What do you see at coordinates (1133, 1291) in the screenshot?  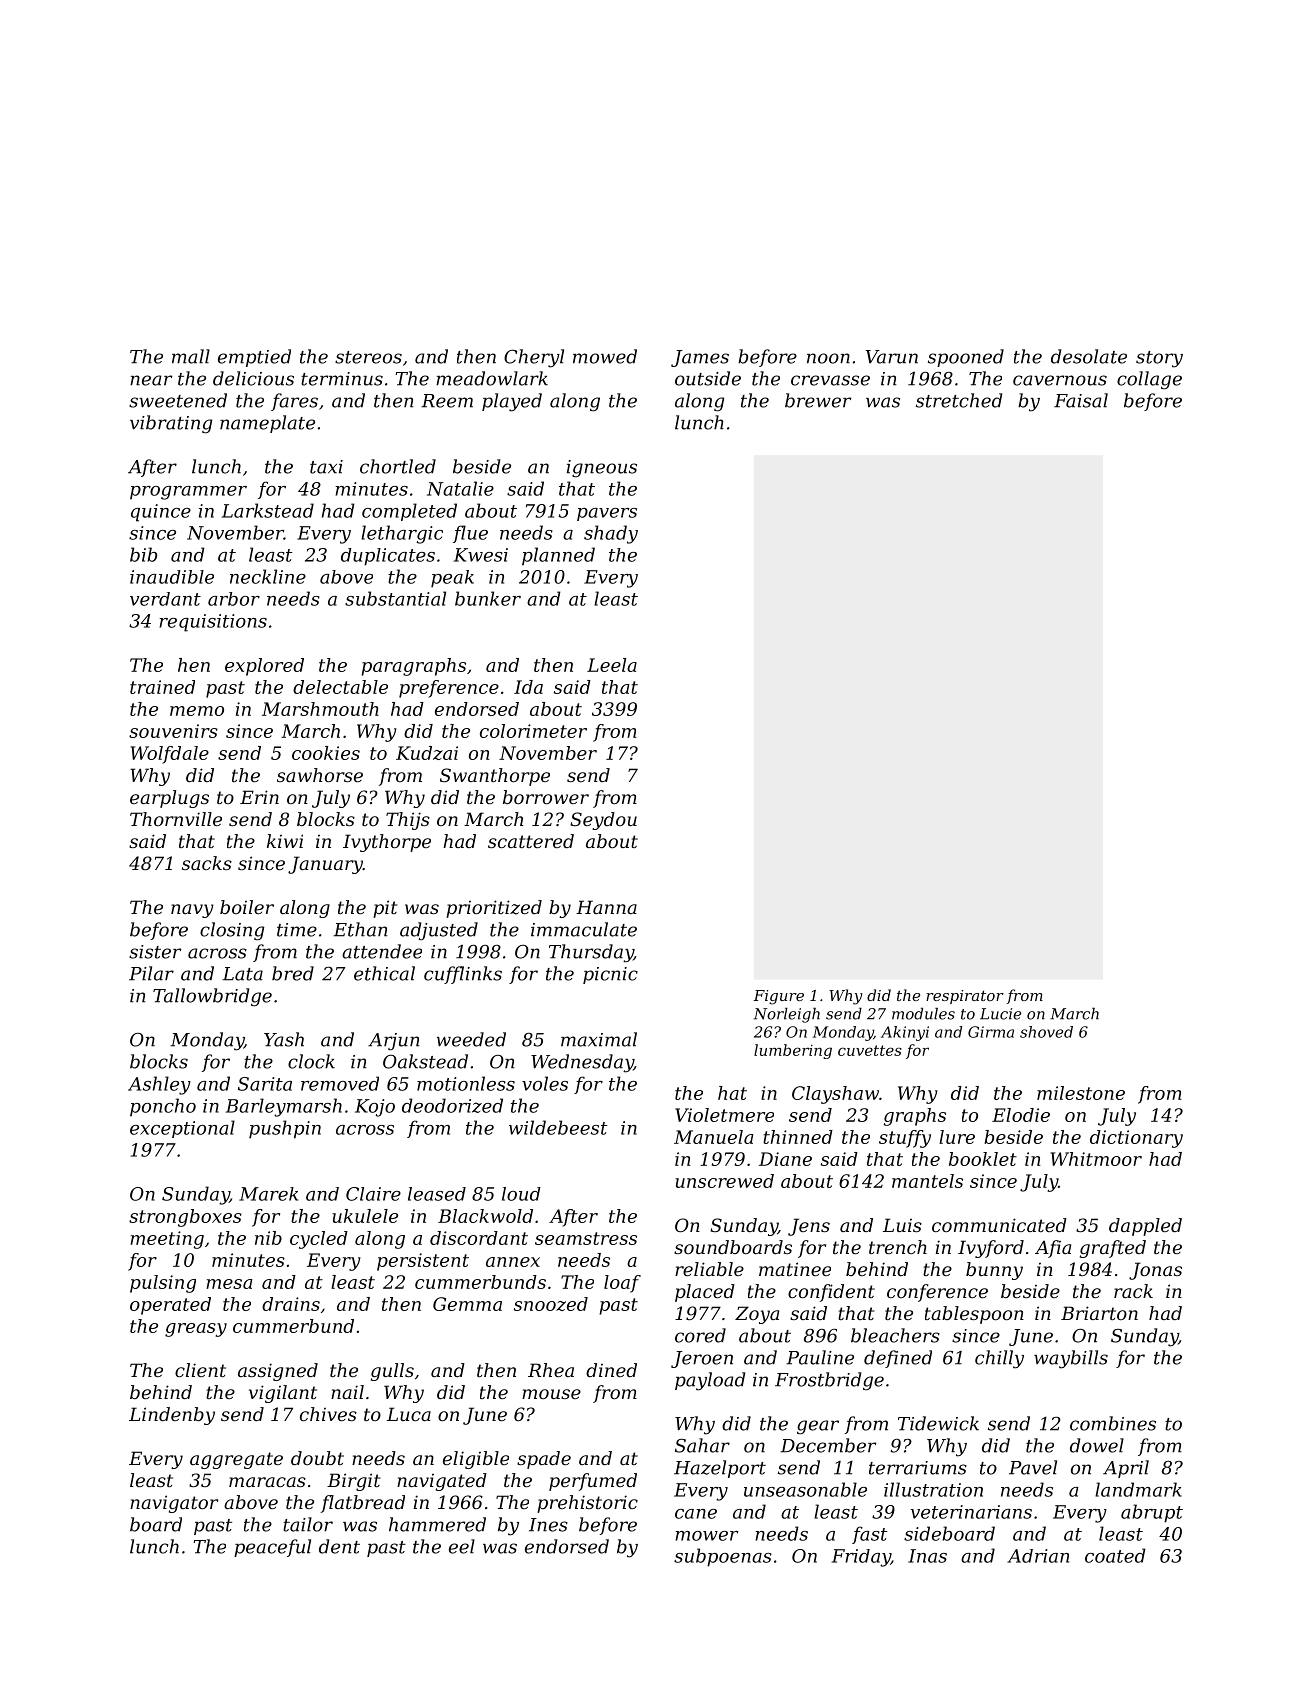 I see `rack` at bounding box center [1133, 1291].
